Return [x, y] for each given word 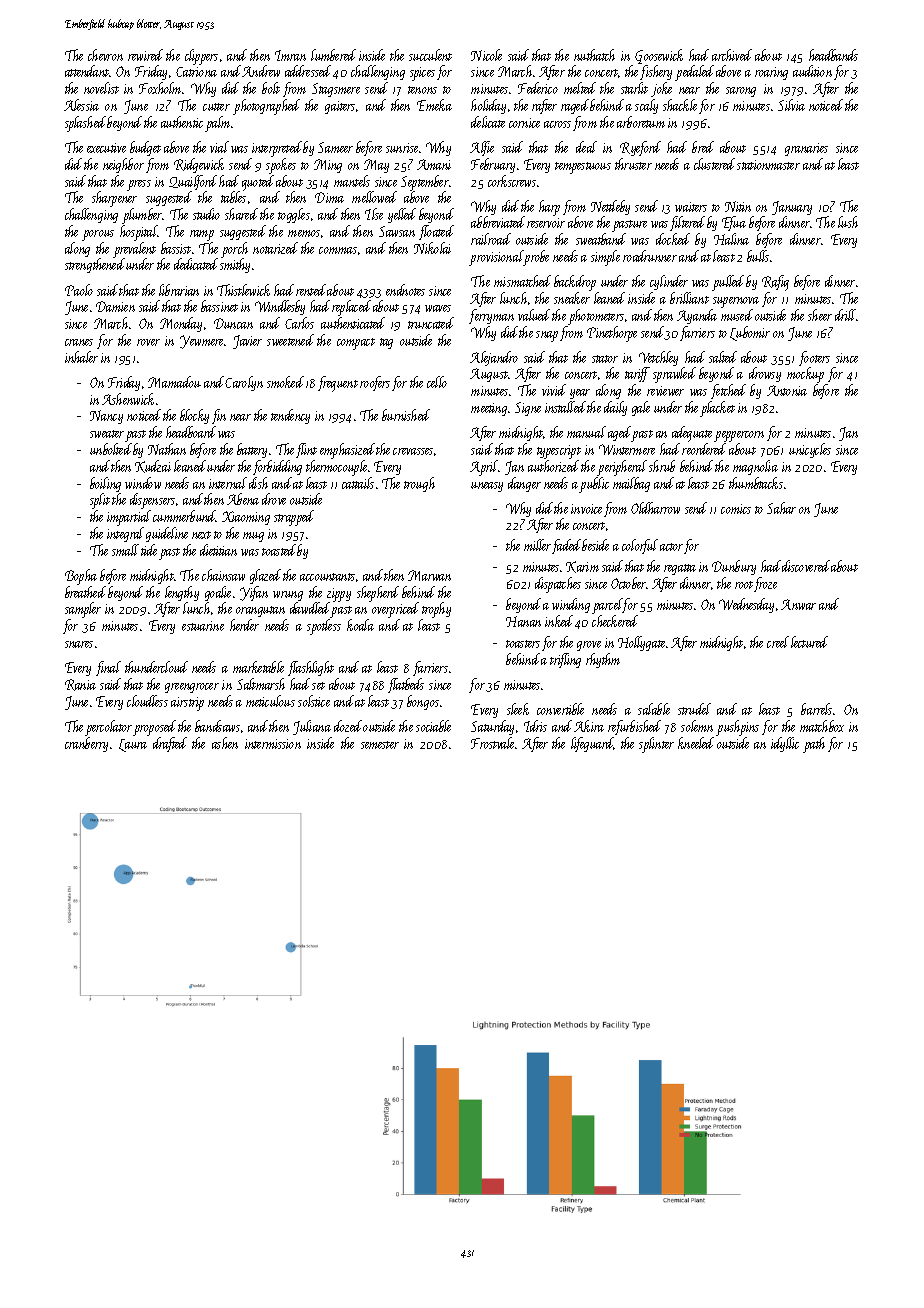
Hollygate [641, 643]
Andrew [261, 71]
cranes [79, 342]
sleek [518, 709]
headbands [833, 55]
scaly [646, 106]
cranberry [86, 744]
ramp [202, 235]
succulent [430, 55]
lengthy [182, 593]
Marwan [429, 575]
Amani [434, 164]
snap [547, 336]
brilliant [689, 298]
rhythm [603, 660]
